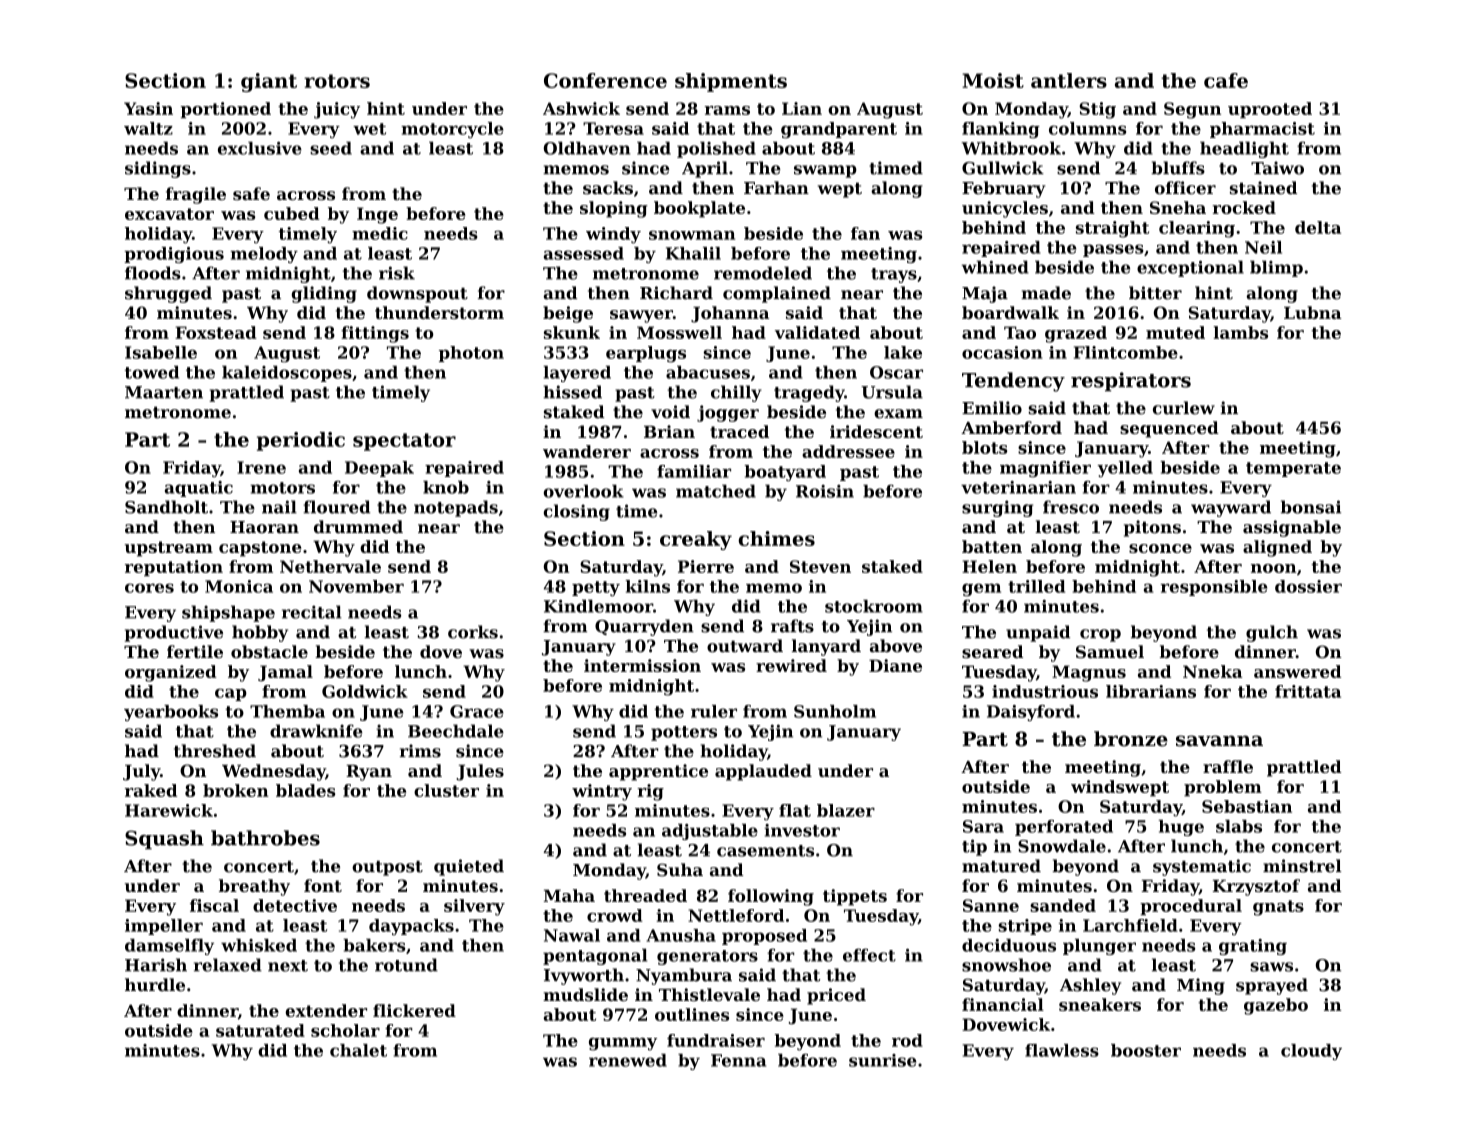 The width and height of the screenshot is (1466, 1133). I want to click on sidings, so click(158, 169).
